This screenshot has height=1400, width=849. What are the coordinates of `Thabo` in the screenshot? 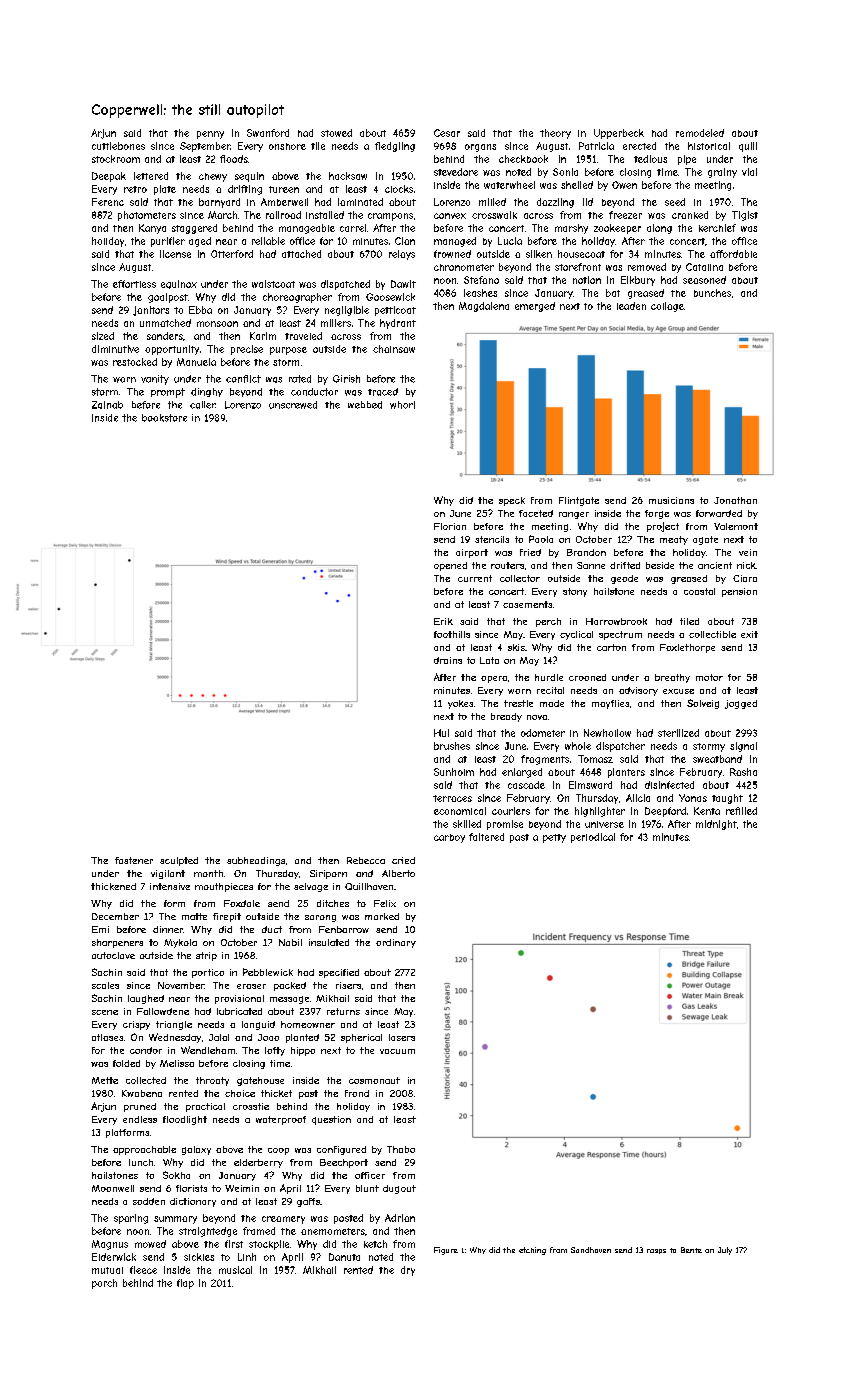 It's located at (401, 1149).
